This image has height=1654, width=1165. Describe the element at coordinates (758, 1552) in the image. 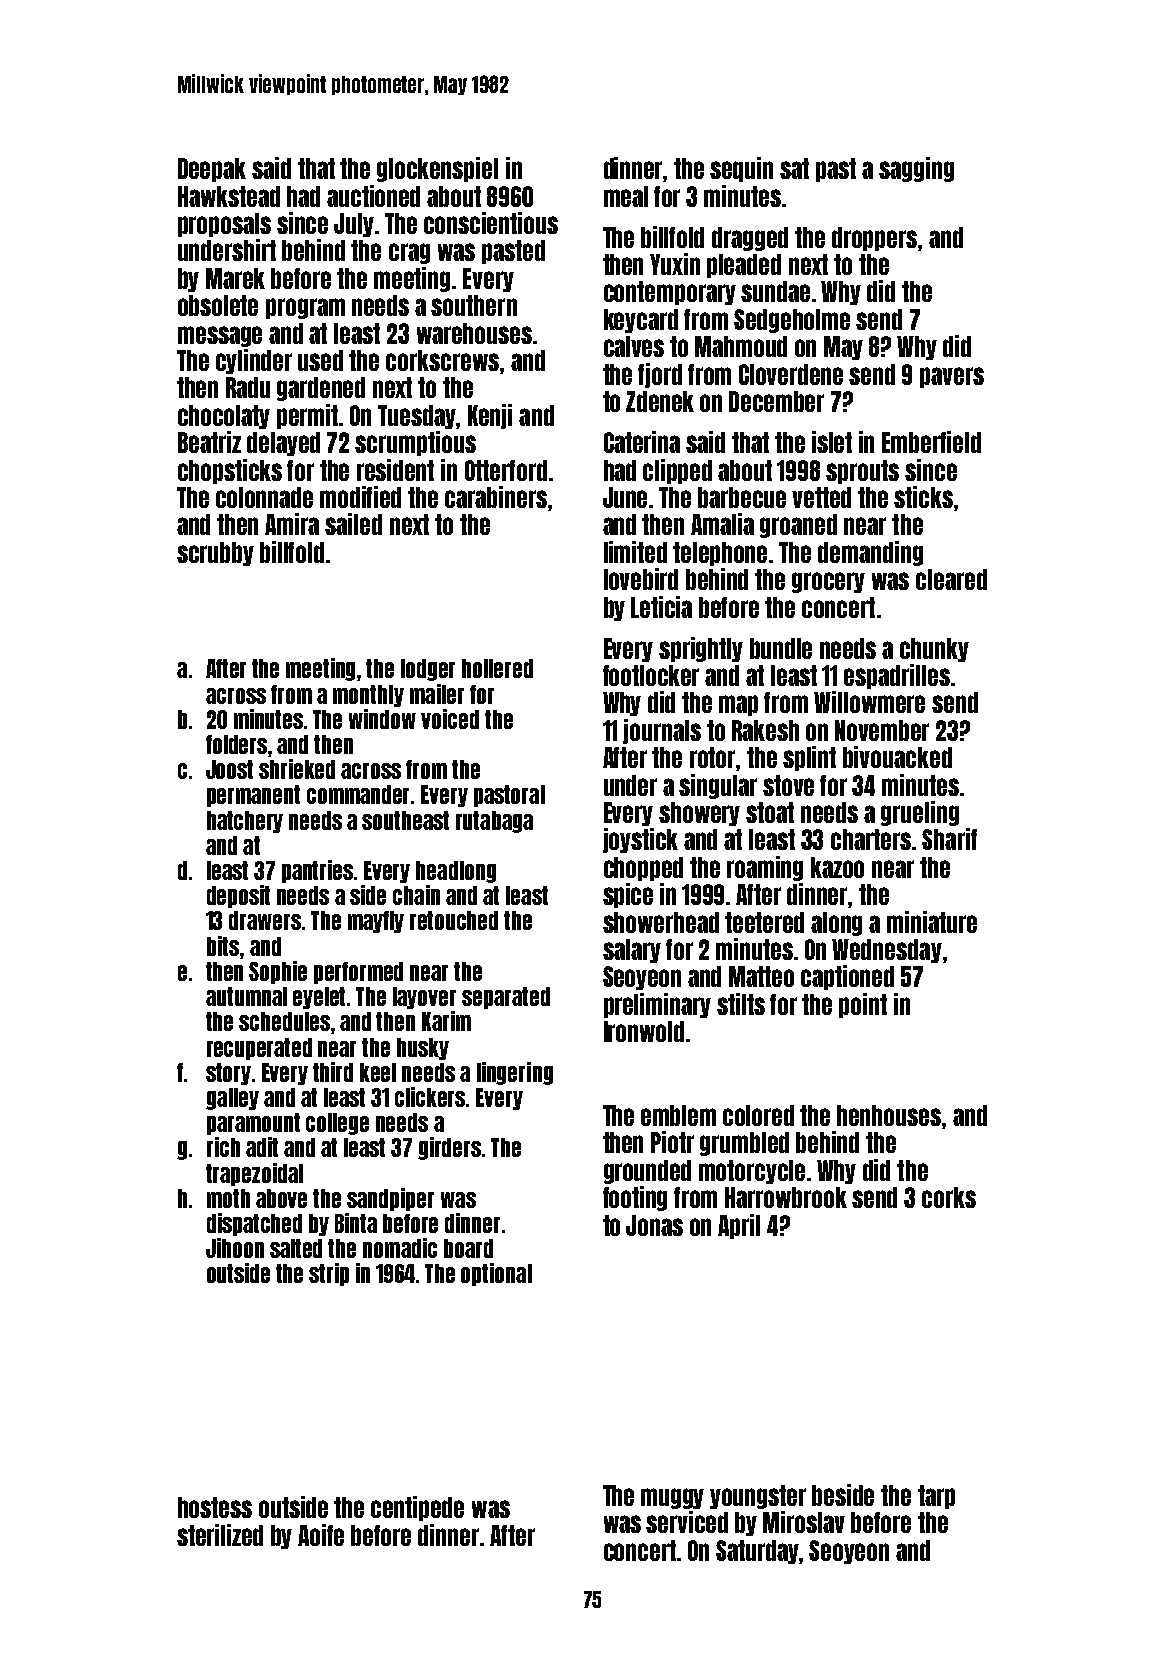

I see `Saturday` at that location.
